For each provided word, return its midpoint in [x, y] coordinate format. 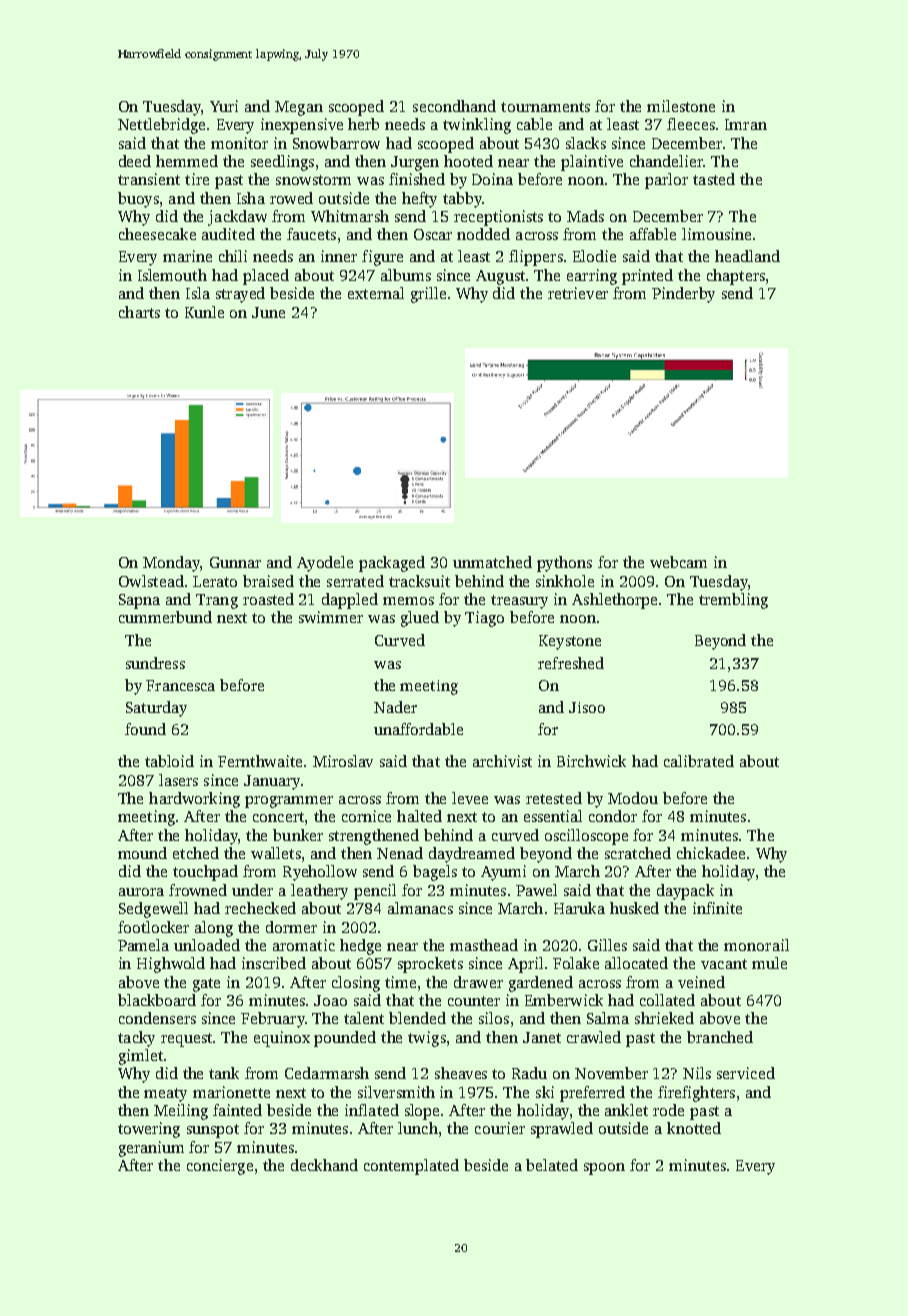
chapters [736, 277]
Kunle [204, 312]
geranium [151, 1149]
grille [428, 295]
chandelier [666, 161]
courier [500, 1128]
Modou [633, 798]
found [145, 729]
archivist [502, 761]
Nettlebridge [161, 126]
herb [363, 124]
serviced [746, 1073]
